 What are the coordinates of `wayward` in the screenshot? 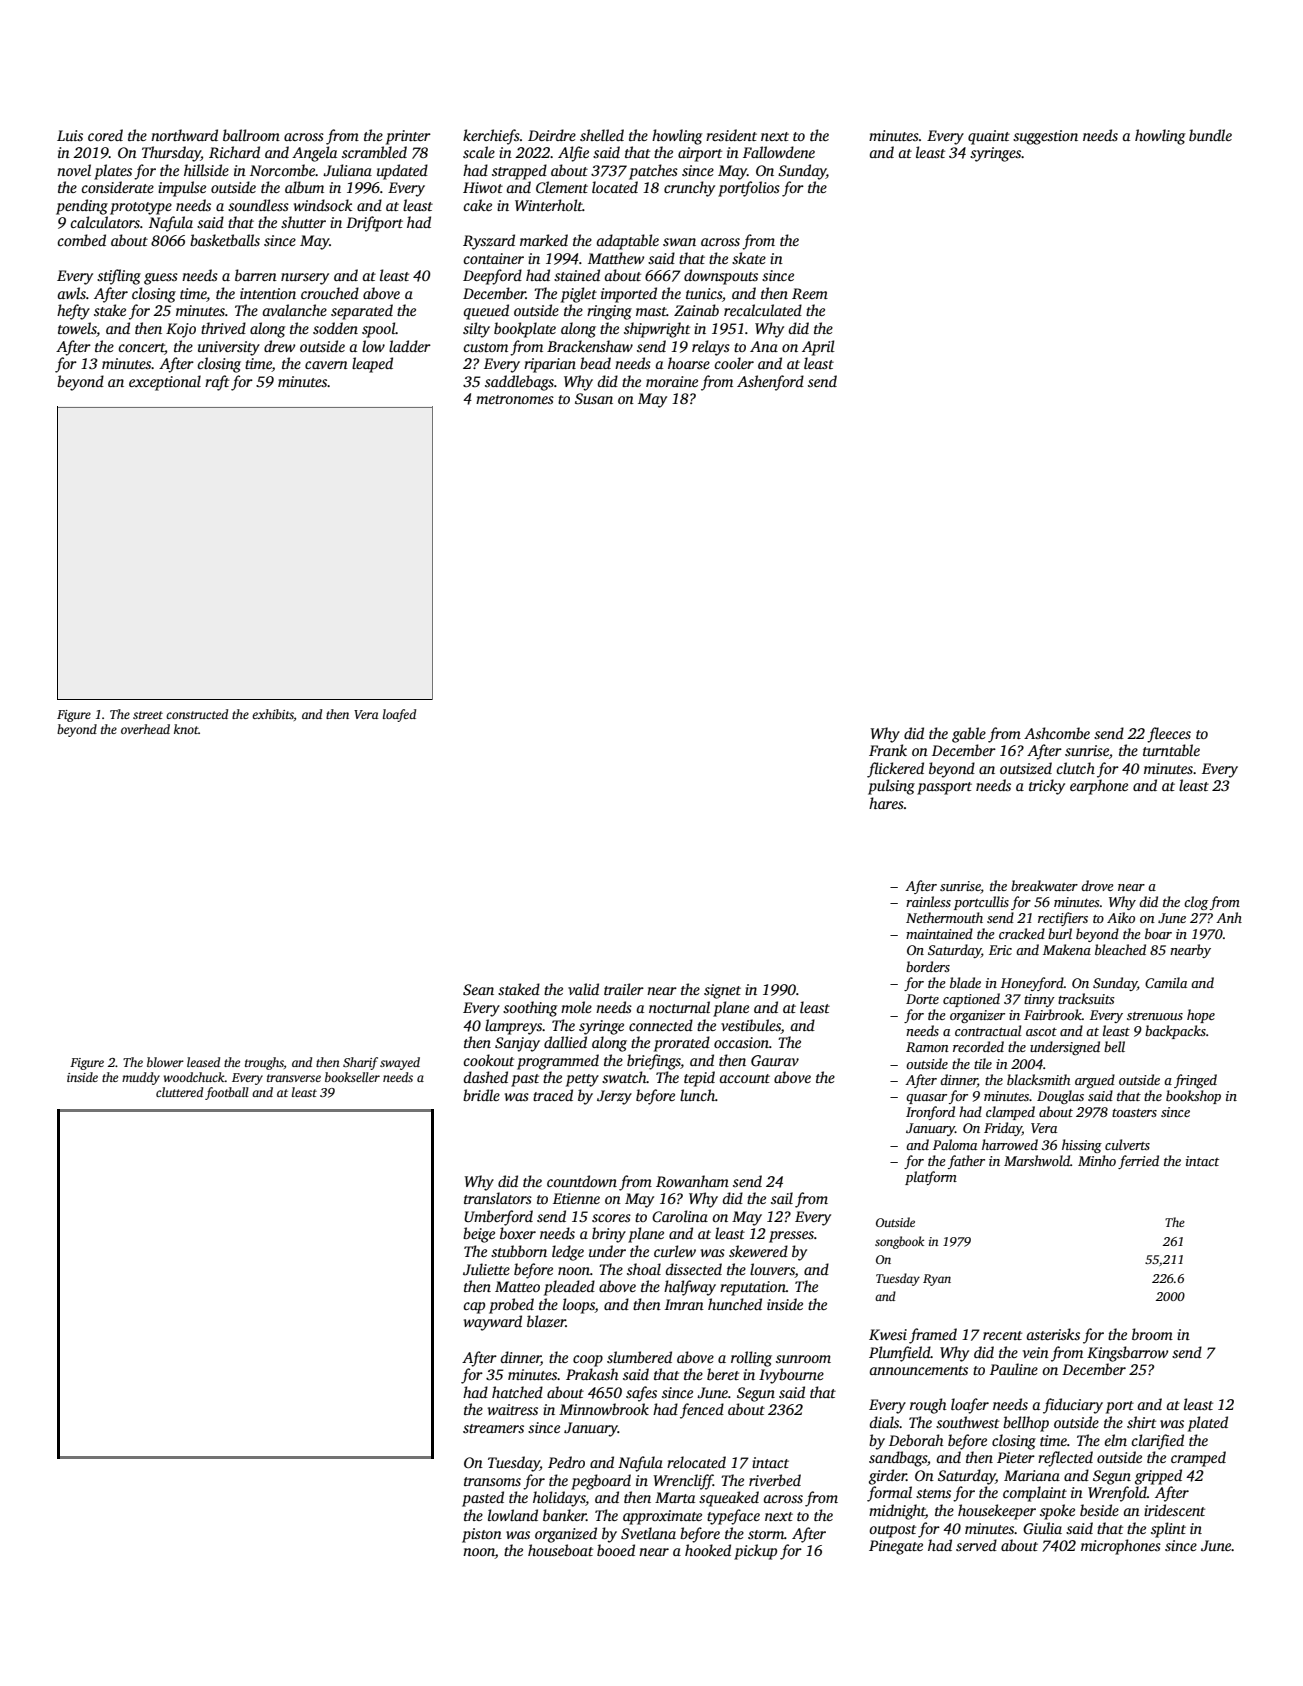 It's located at (493, 1323).
